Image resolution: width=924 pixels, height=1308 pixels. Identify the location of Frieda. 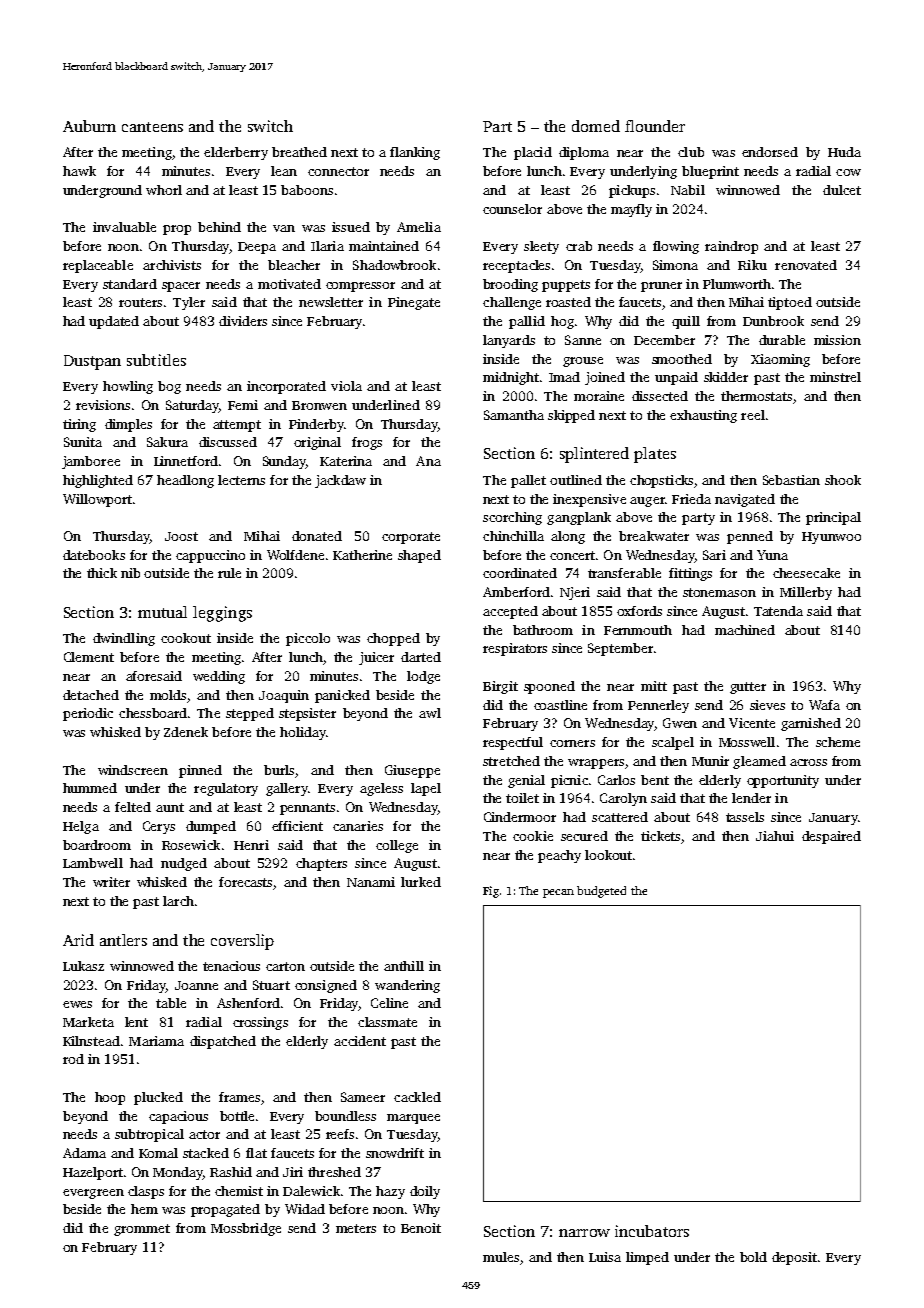
(691, 499).
